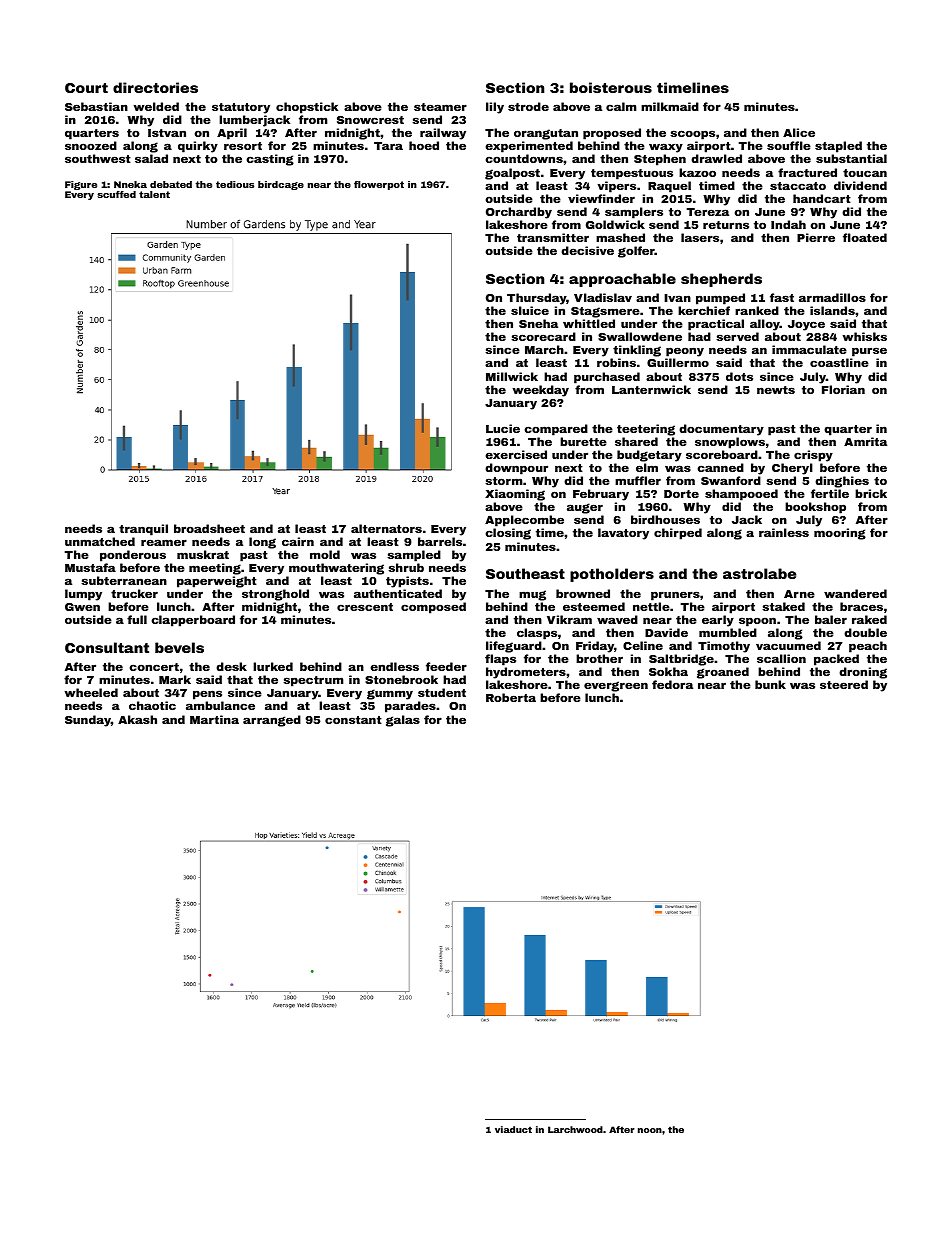  What do you see at coordinates (155, 87) in the page?
I see `directories` at bounding box center [155, 87].
